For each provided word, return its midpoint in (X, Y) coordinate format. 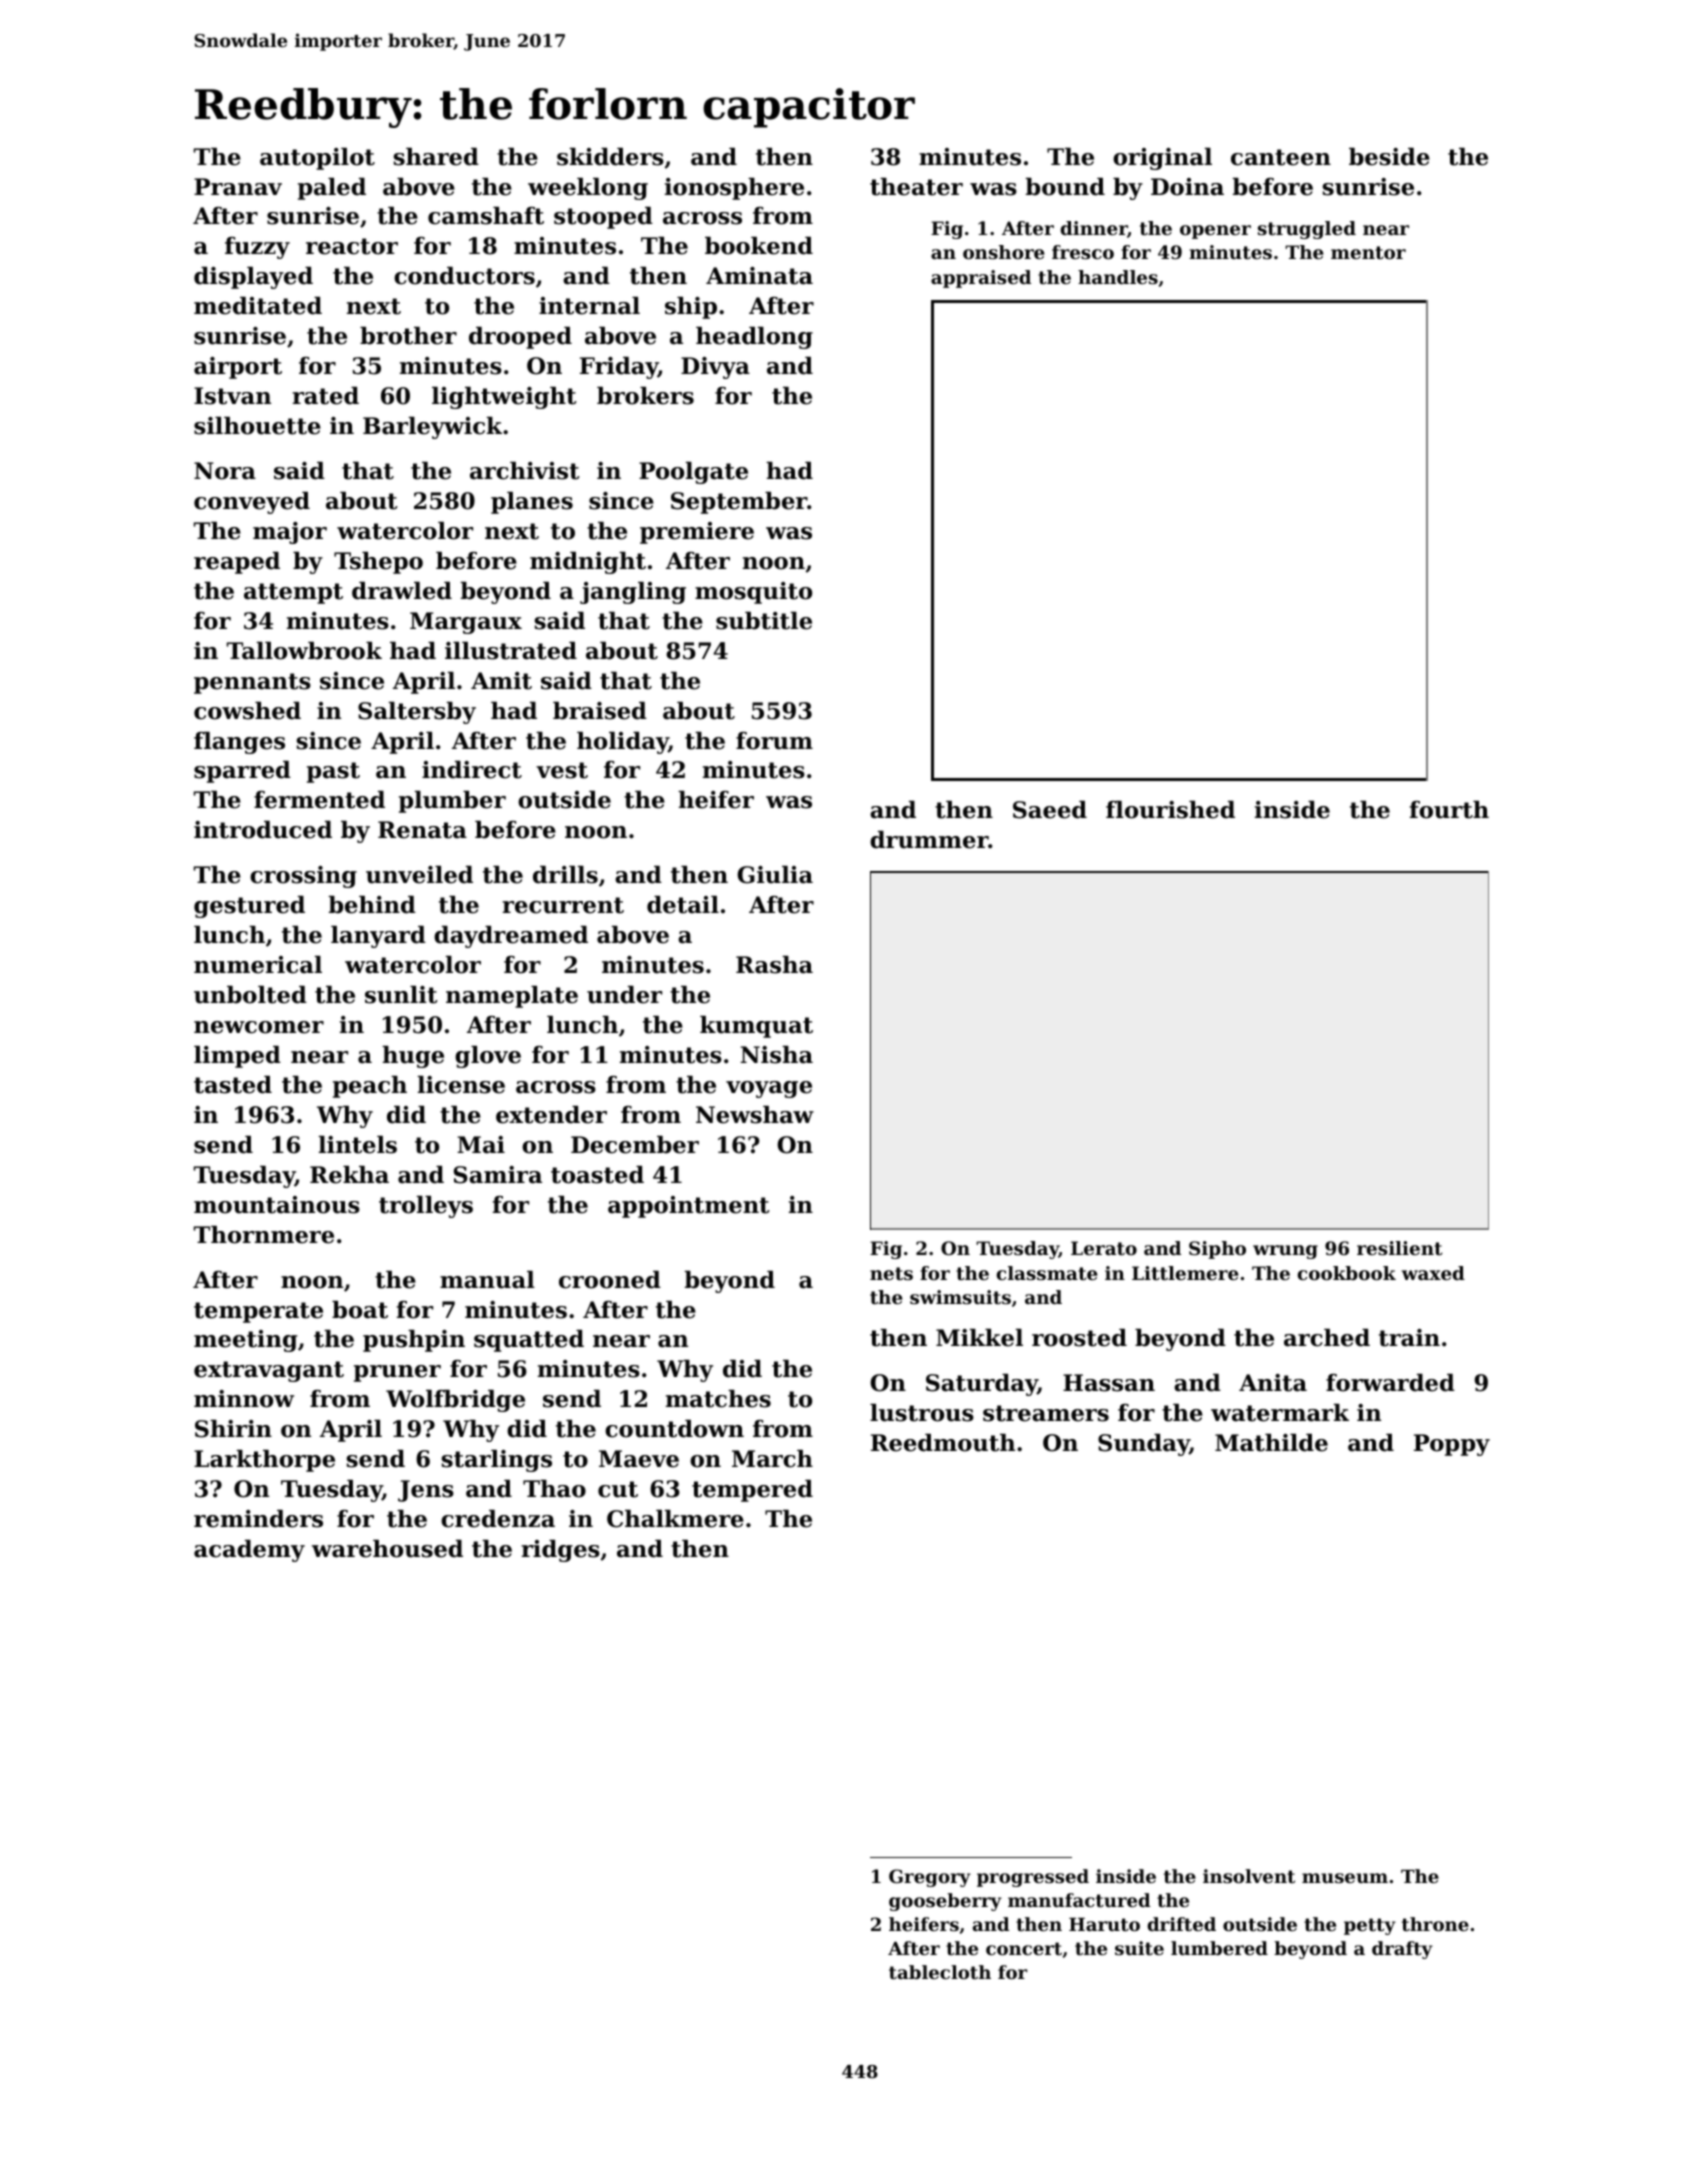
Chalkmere (675, 1519)
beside (1389, 157)
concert (1024, 1948)
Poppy (1452, 1445)
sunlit (401, 995)
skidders (610, 157)
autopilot (317, 159)
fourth (1449, 810)
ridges (560, 1551)
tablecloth (940, 1972)
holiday (623, 743)
